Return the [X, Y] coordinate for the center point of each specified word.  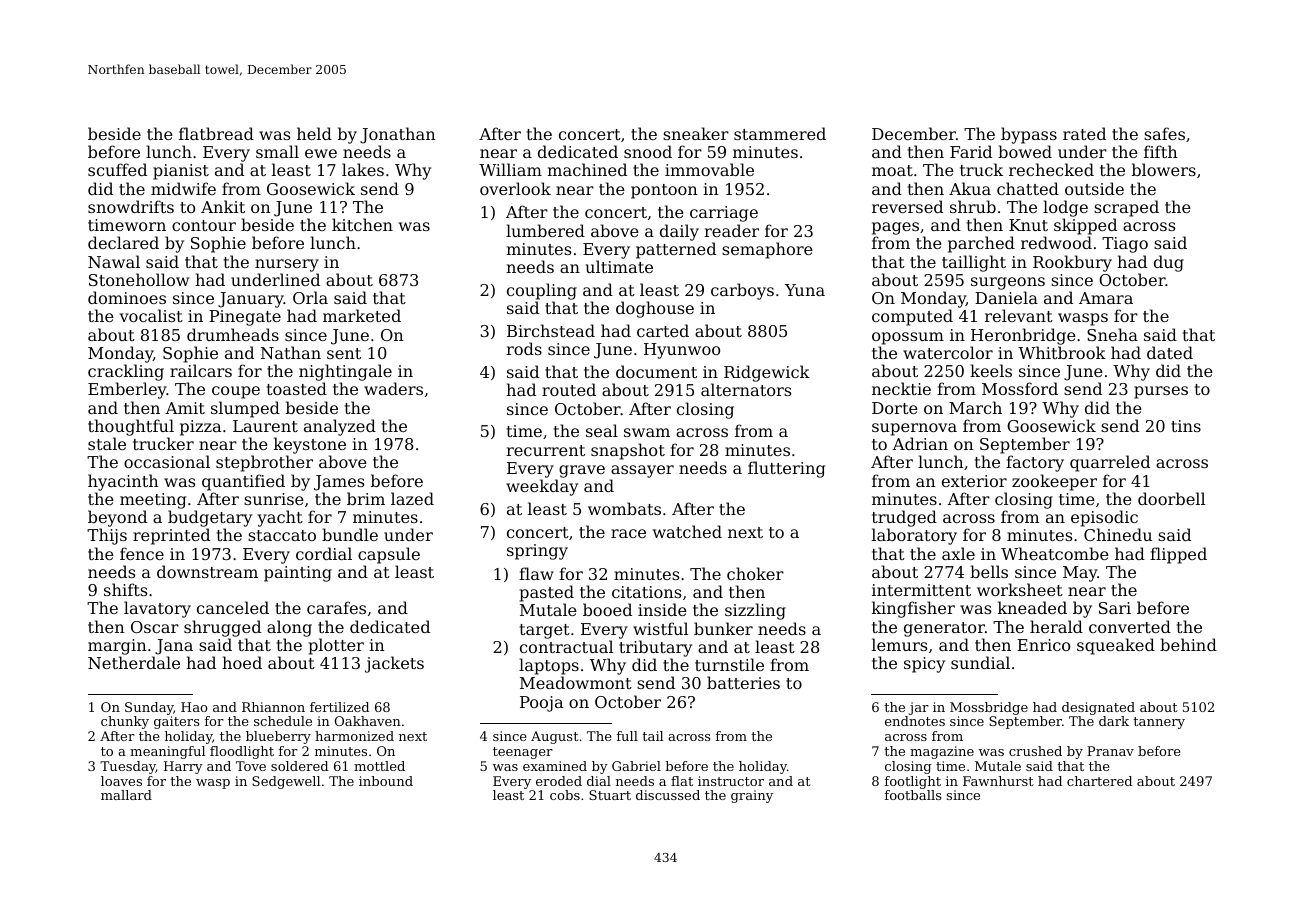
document [656, 371]
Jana [174, 647]
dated [1170, 352]
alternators [746, 389]
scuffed [117, 169]
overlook [515, 188]
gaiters [177, 722]
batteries [743, 682]
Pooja [541, 704]
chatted [1028, 188]
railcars [201, 370]
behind [1188, 644]
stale [107, 443]
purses [1161, 392]
